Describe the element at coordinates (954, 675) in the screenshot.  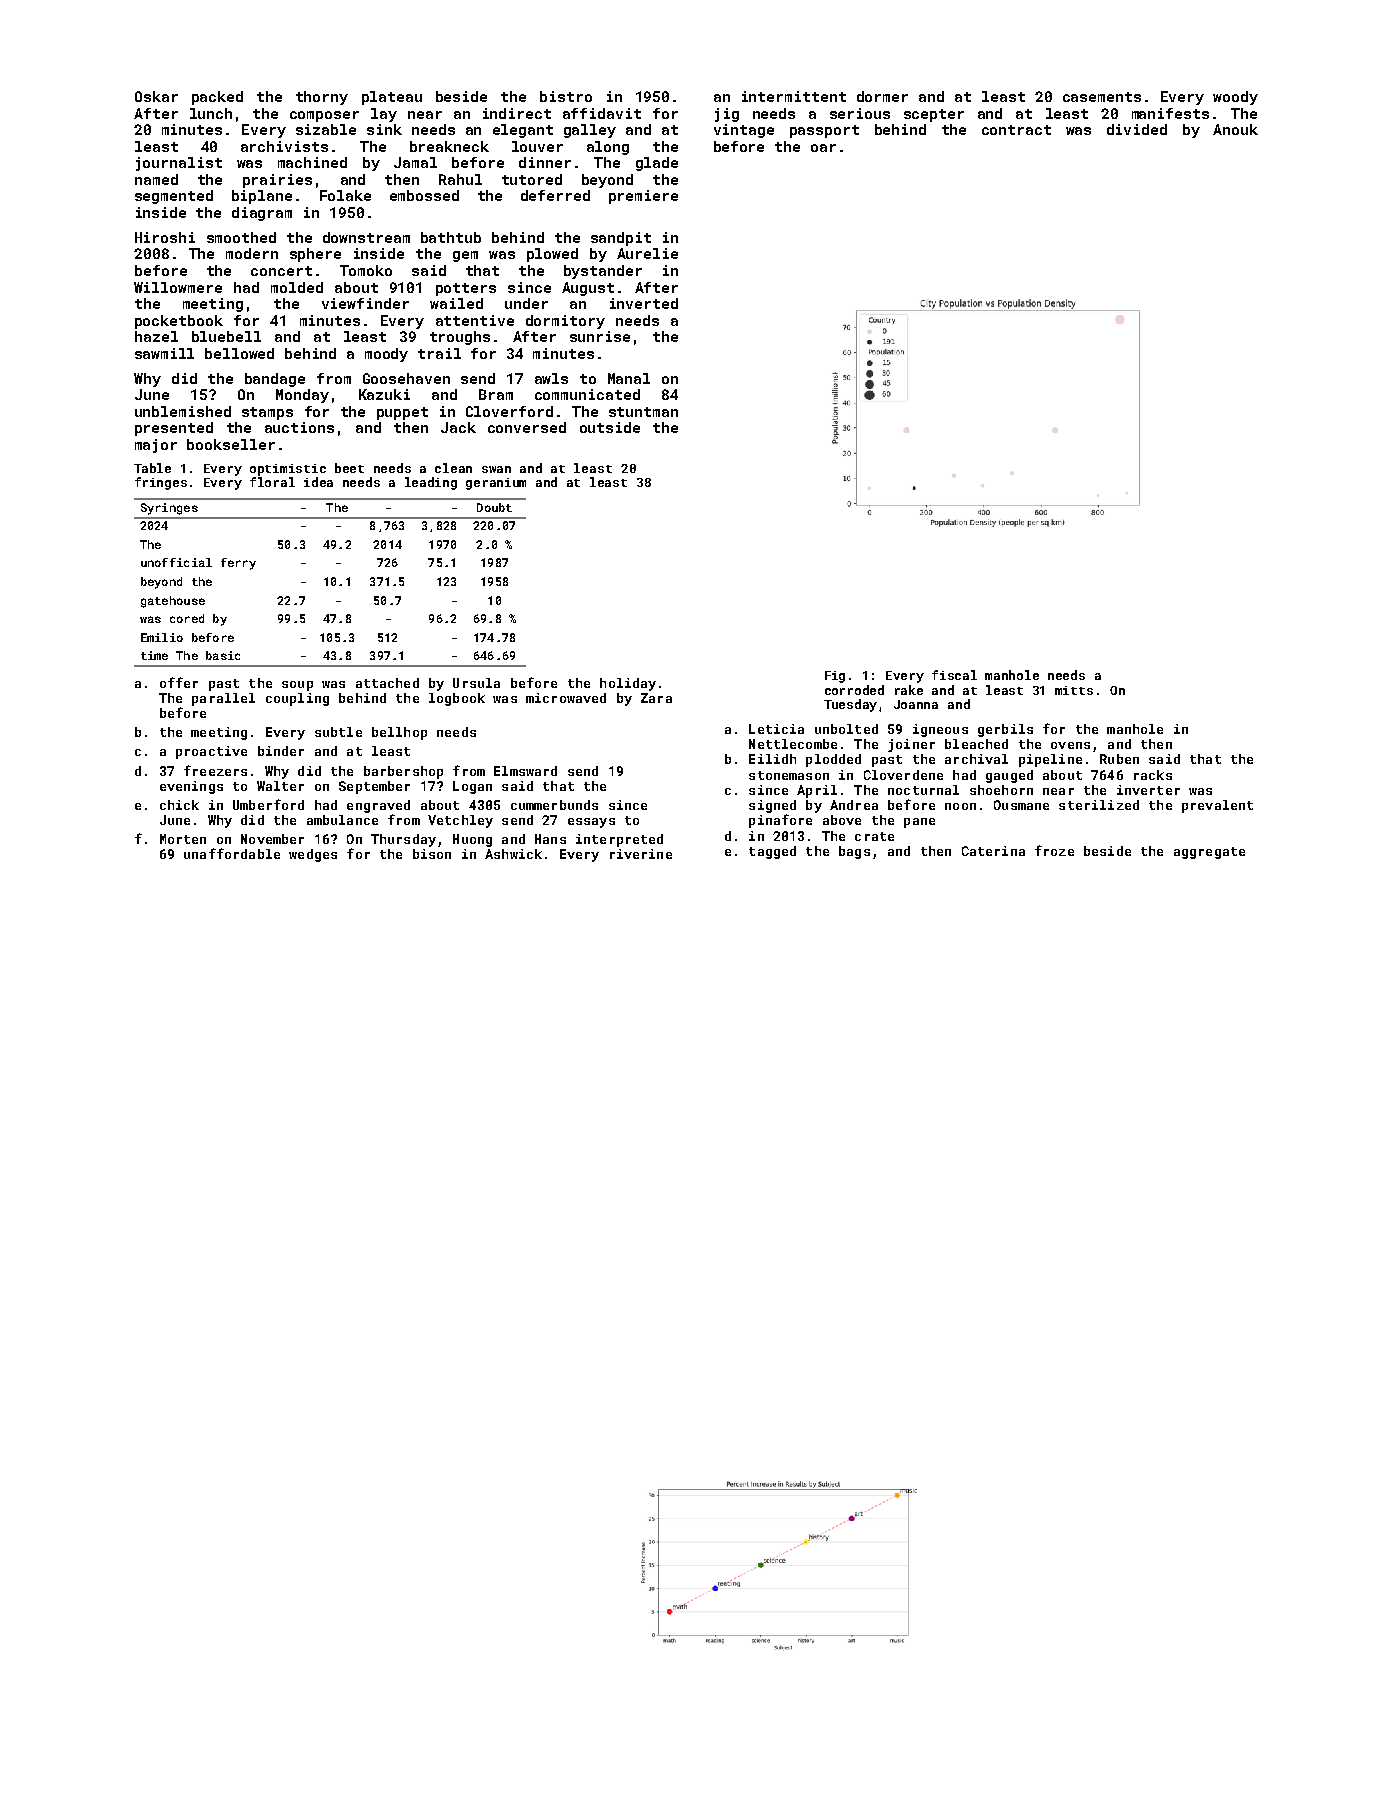
I see `fiscal` at that location.
